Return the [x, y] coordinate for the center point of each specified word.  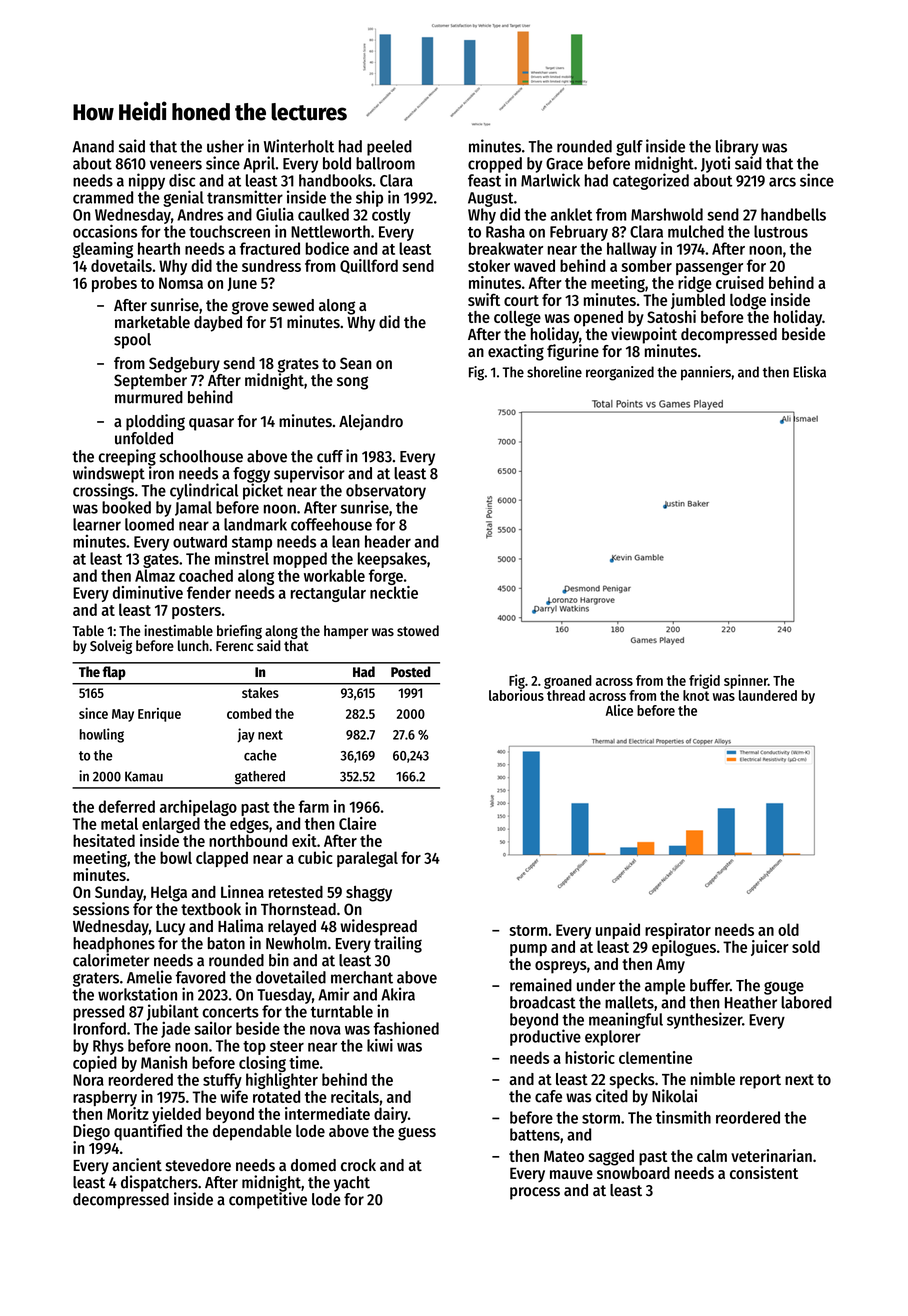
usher [225, 146]
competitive [268, 1200]
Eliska [809, 372]
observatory [386, 492]
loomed [149, 524]
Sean [355, 363]
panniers [706, 373]
